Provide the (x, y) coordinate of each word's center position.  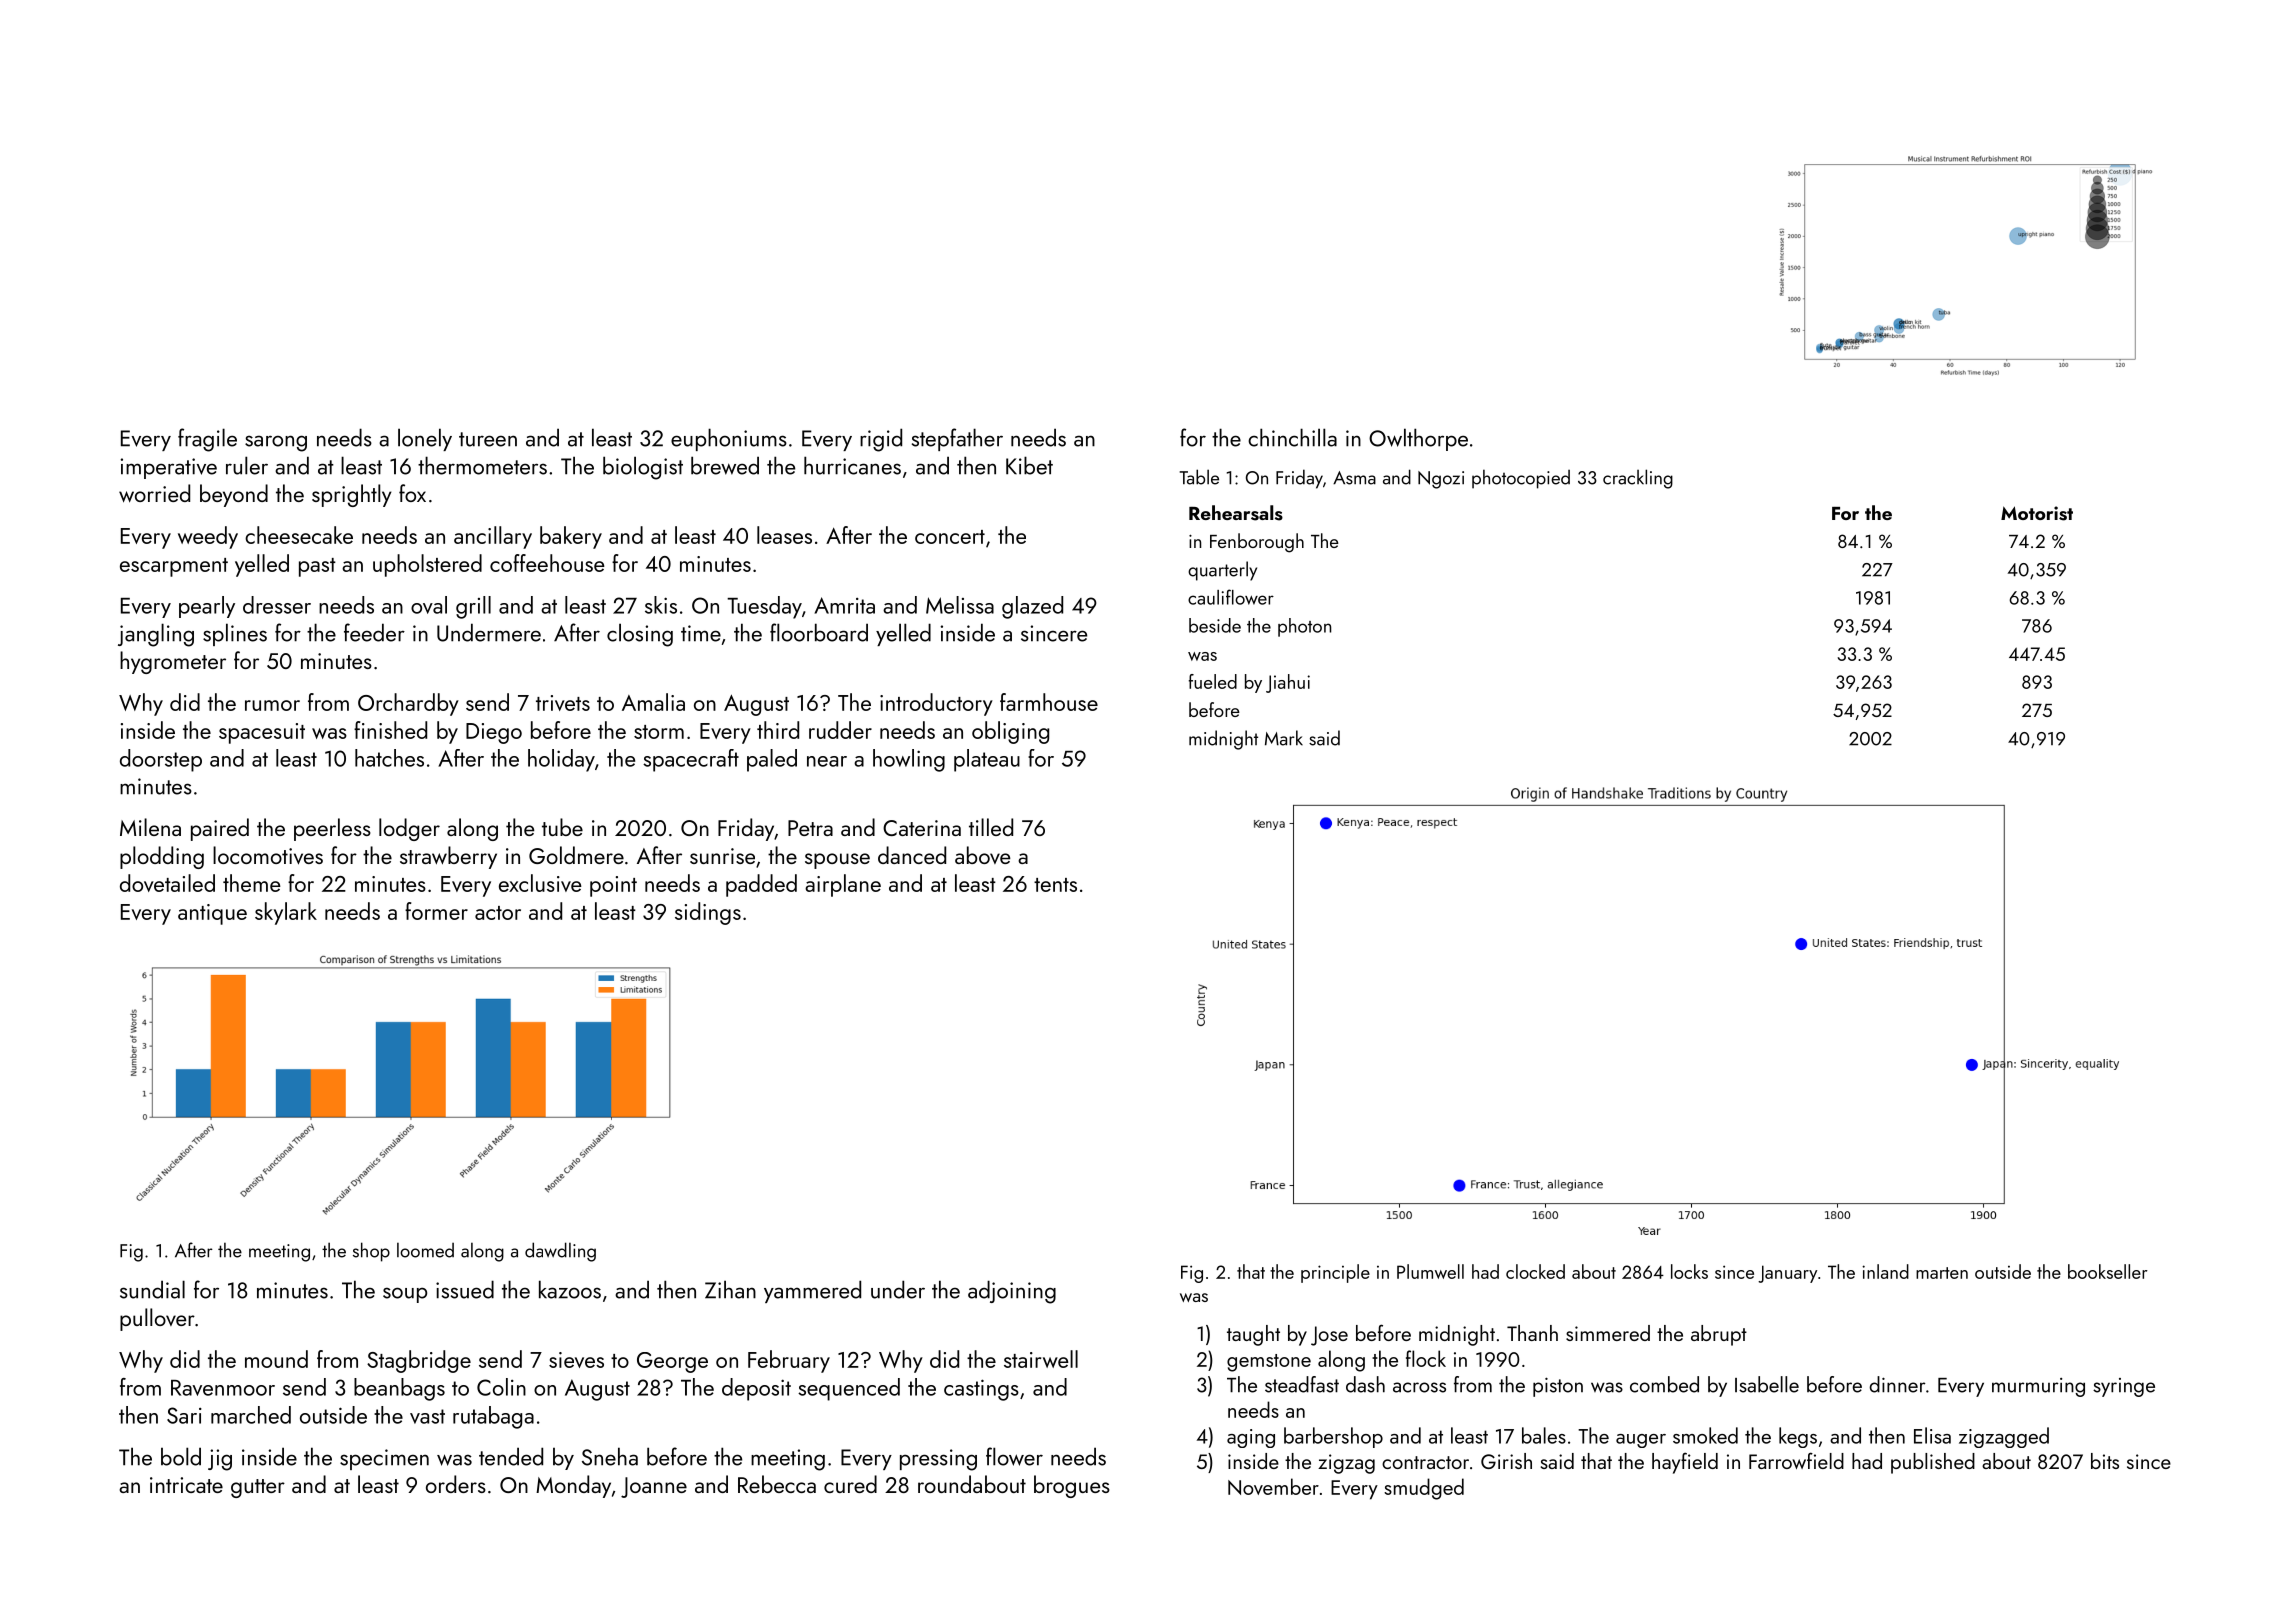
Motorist (2037, 513)
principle (1335, 1273)
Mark (1284, 738)
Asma (1354, 478)
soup (405, 1295)
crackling (1638, 479)
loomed (425, 1250)
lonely (425, 439)
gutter (258, 1488)
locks (1689, 1271)
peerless (332, 829)
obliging (1010, 732)
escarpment (174, 567)
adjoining (1012, 1292)
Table (1199, 477)
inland (1885, 1271)
